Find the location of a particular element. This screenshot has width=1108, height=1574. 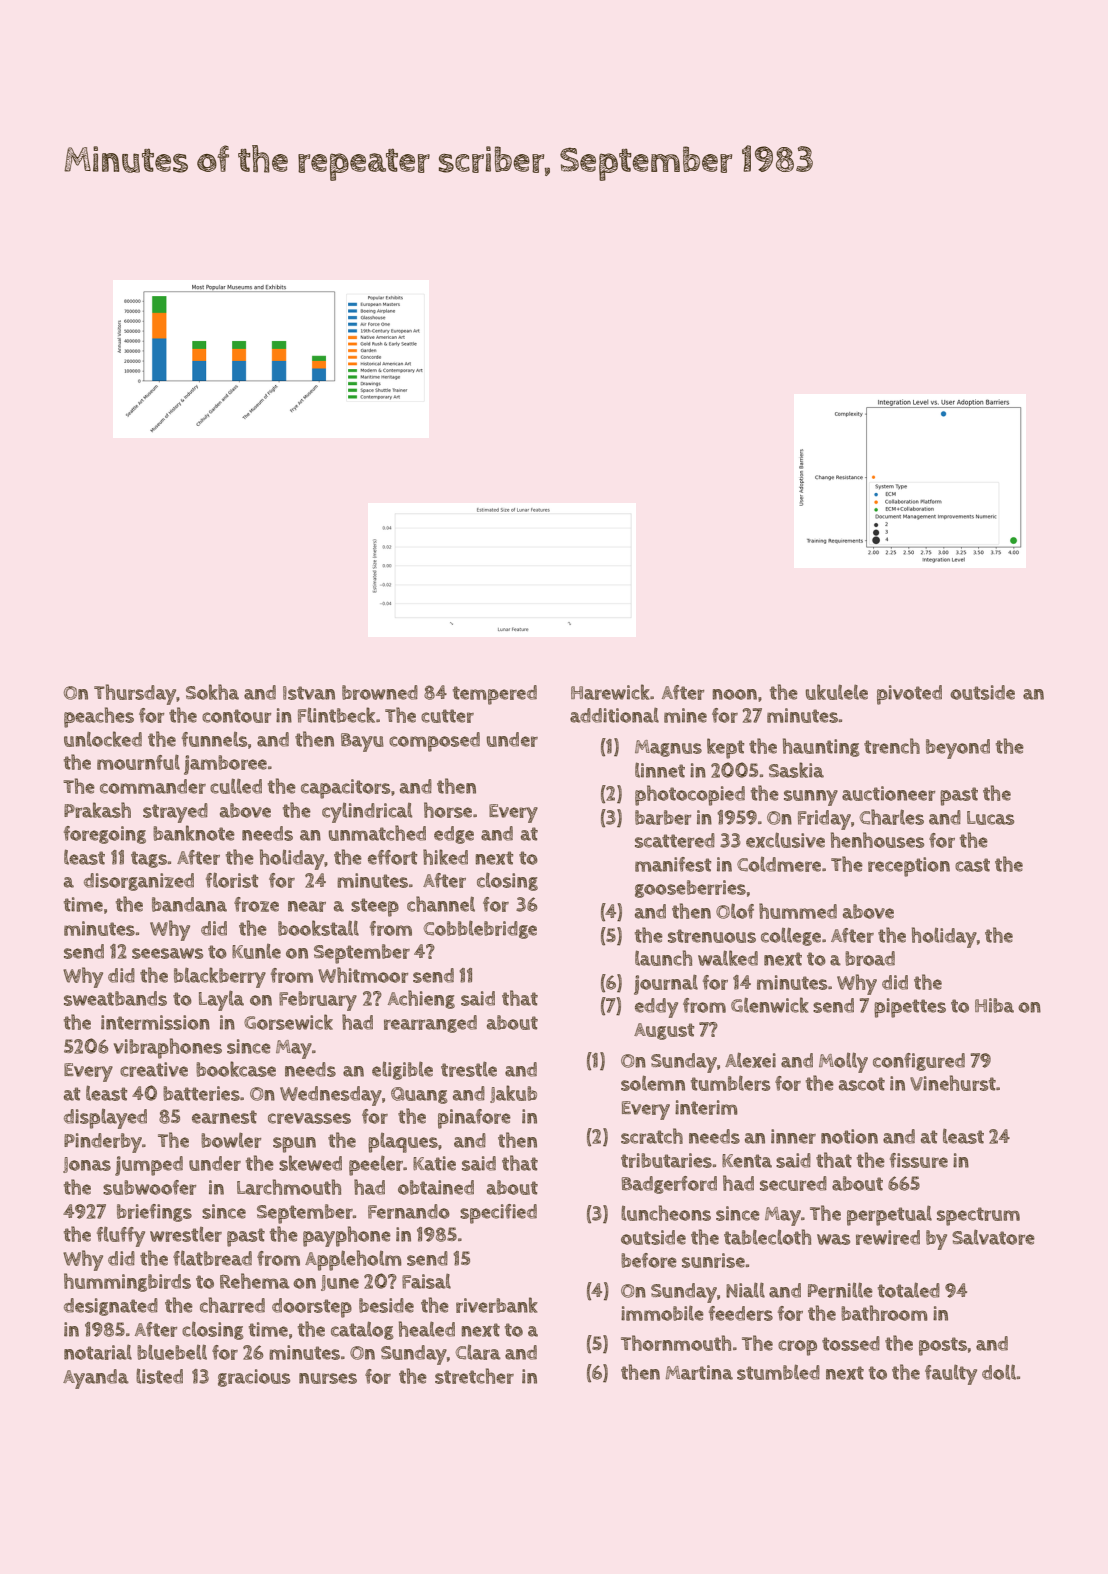

Hiba is located at coordinates (994, 1005).
